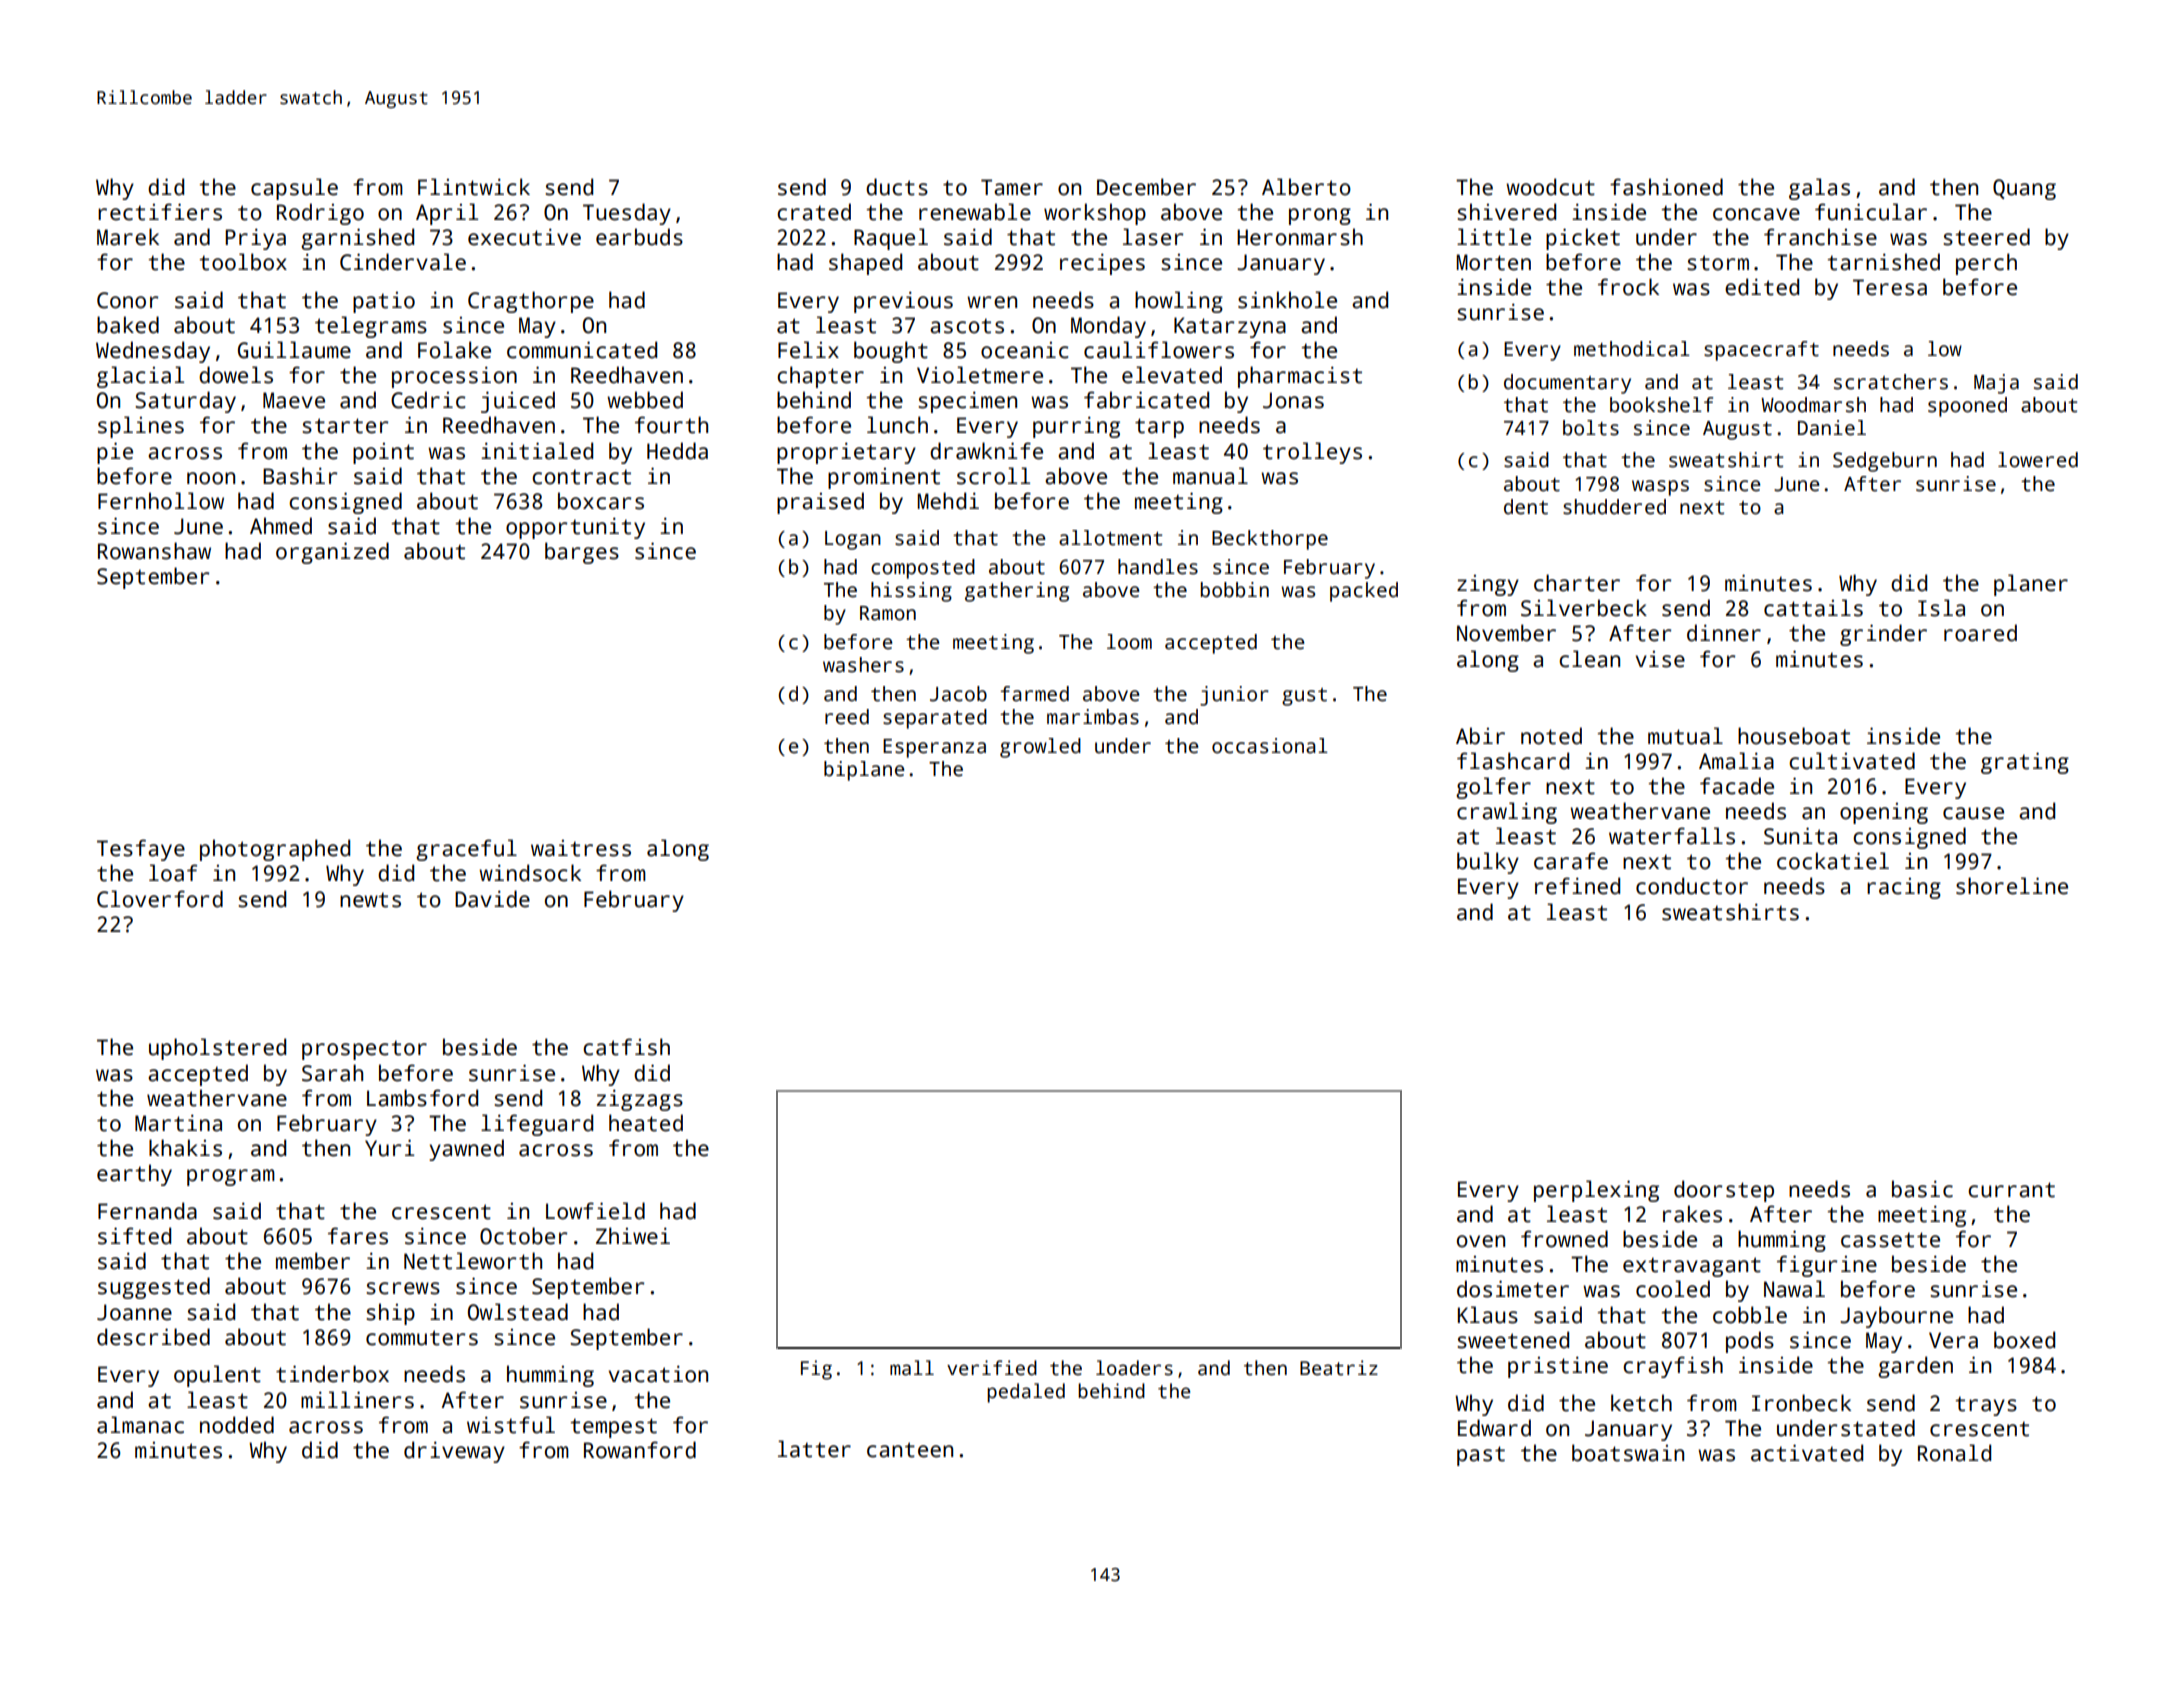 The width and height of the screenshot is (2178, 1683). What do you see at coordinates (1692, 886) in the screenshot?
I see `conductor` at bounding box center [1692, 886].
